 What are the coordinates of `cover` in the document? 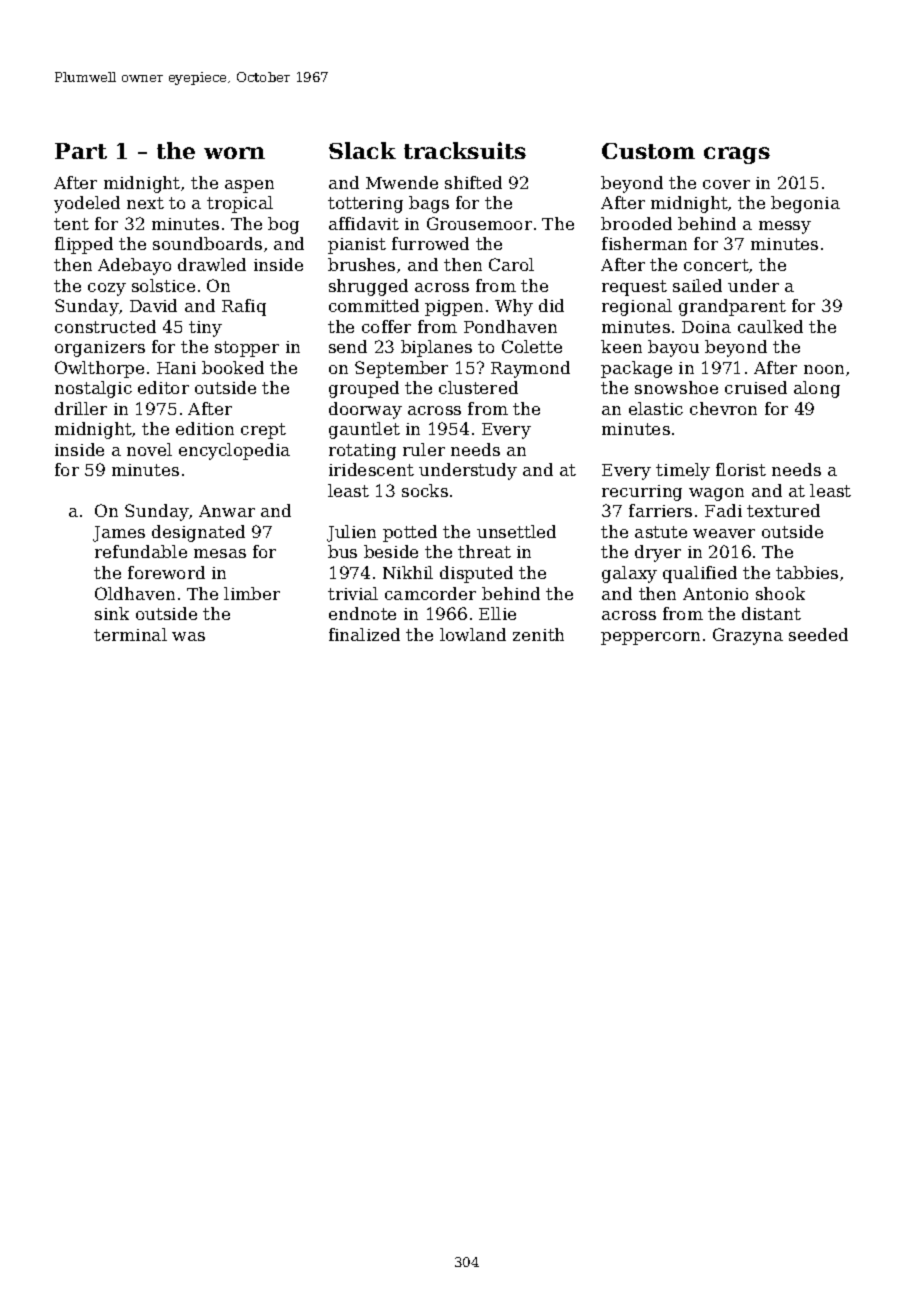 It's located at (726, 184).
